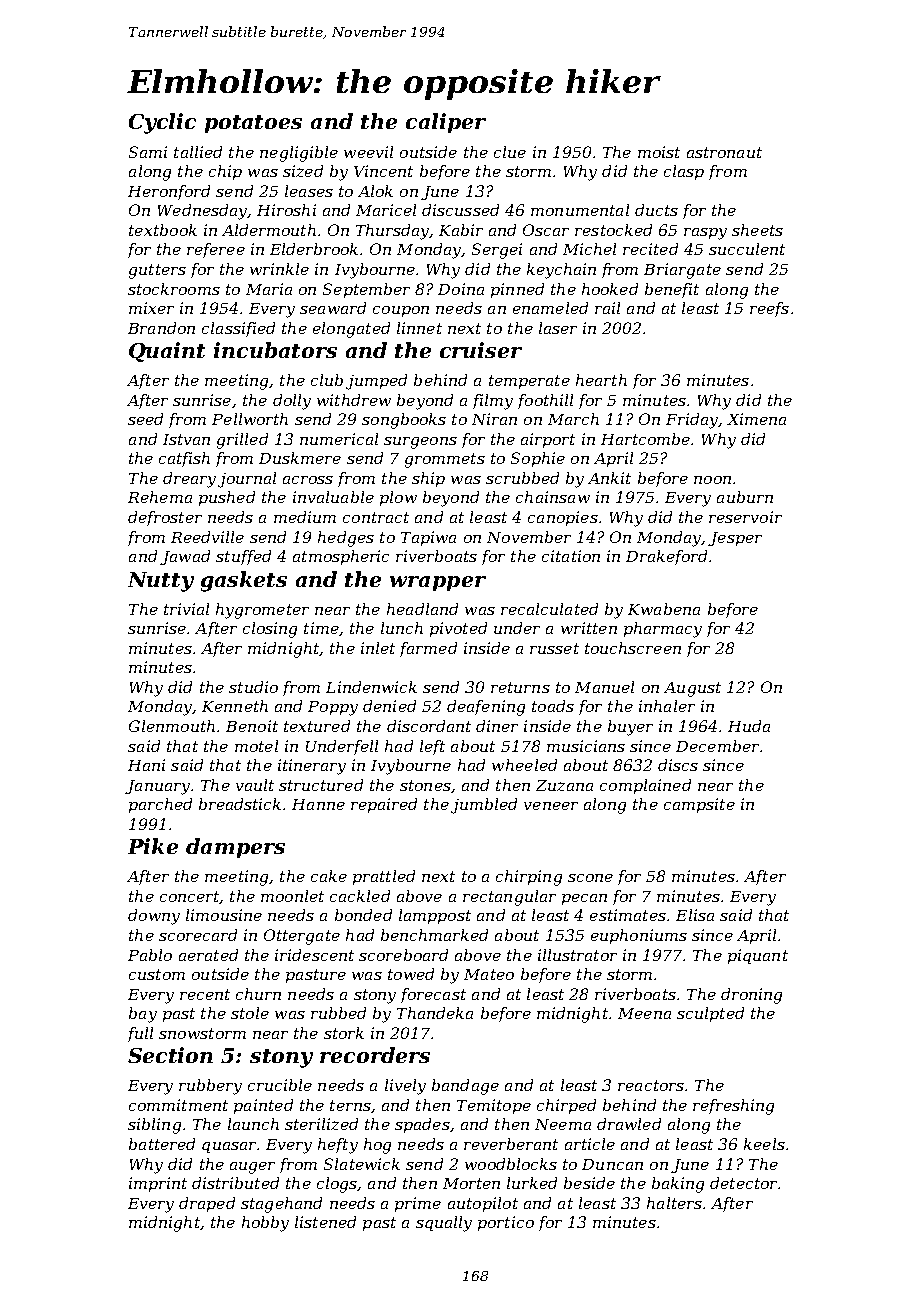 This screenshot has height=1314, width=924. Describe the element at coordinates (758, 956) in the screenshot. I see `piquant` at that location.
